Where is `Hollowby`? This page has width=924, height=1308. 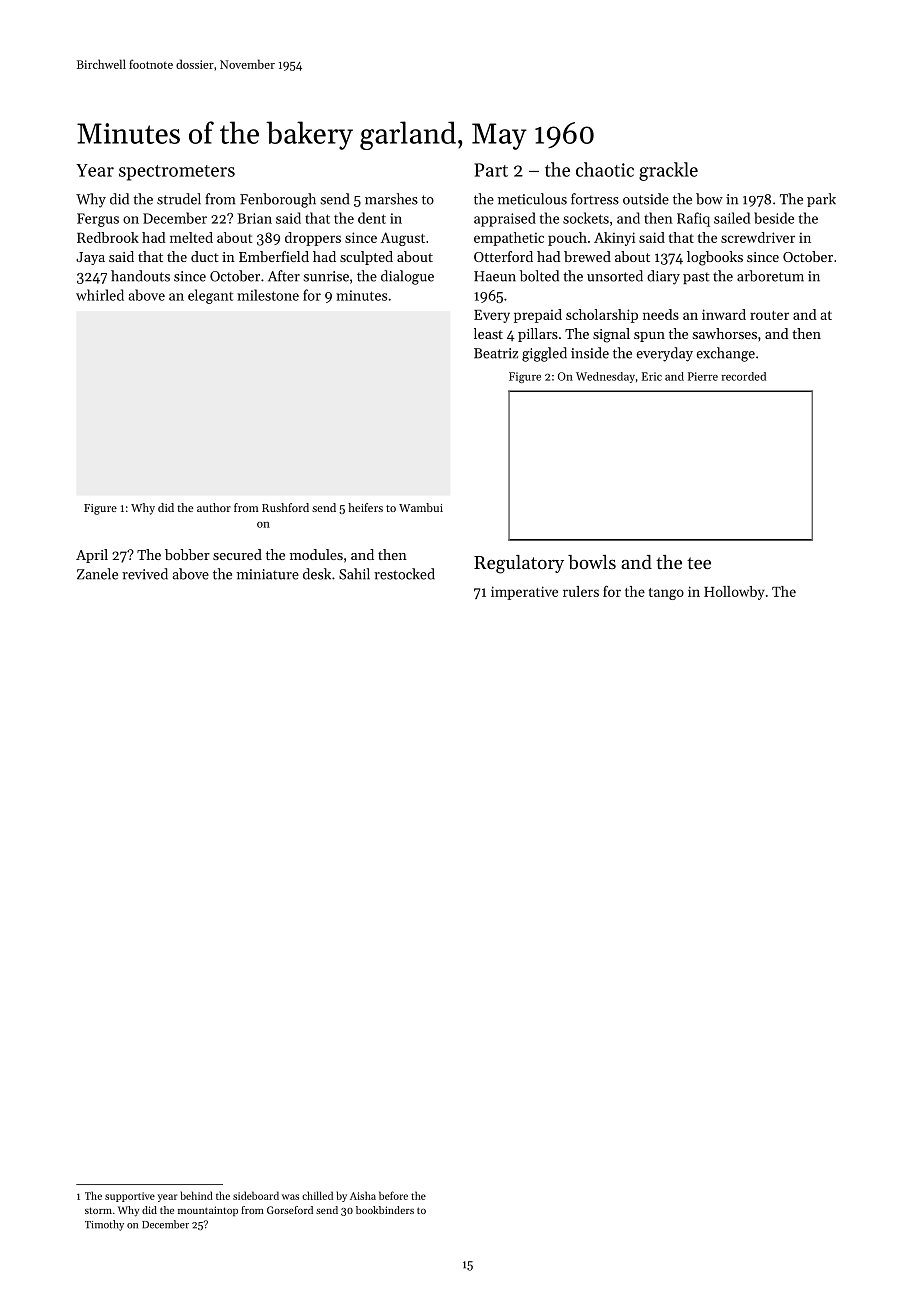 Hollowby is located at coordinates (734, 593).
